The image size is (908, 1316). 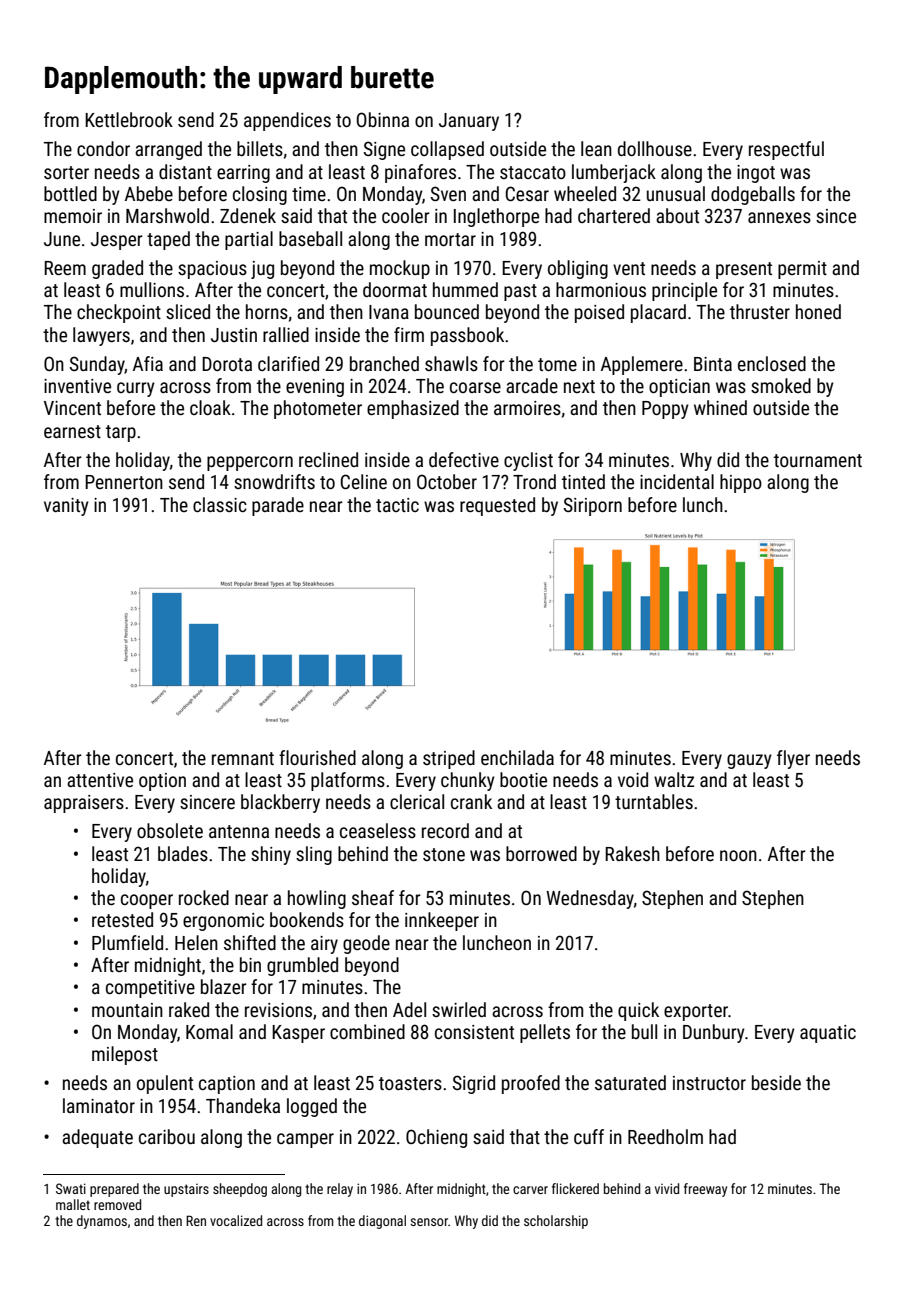 I want to click on Poppy, so click(x=665, y=410).
